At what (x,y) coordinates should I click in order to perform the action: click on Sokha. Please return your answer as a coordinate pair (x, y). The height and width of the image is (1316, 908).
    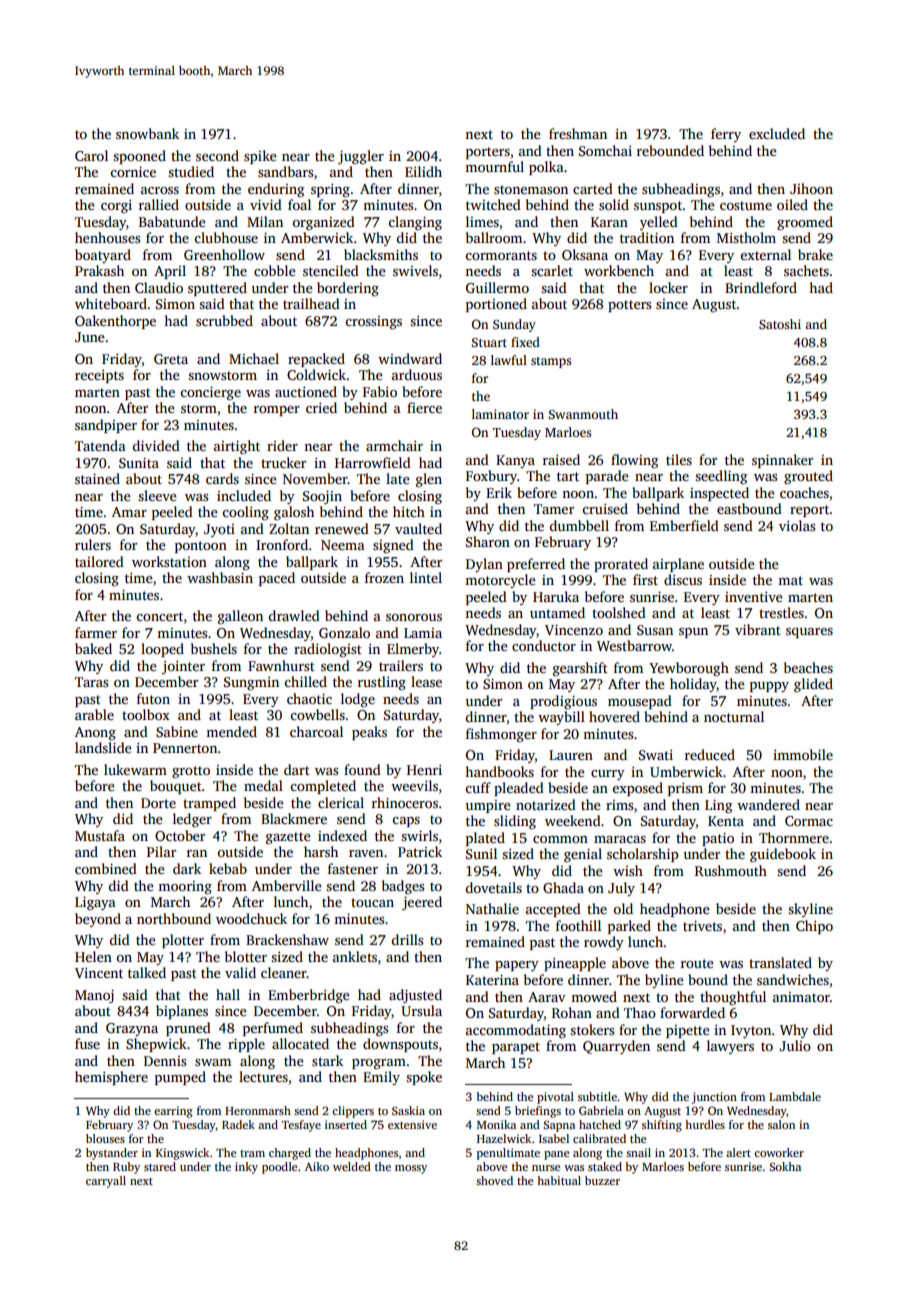
    Looking at the image, I should click on (785, 1166).
